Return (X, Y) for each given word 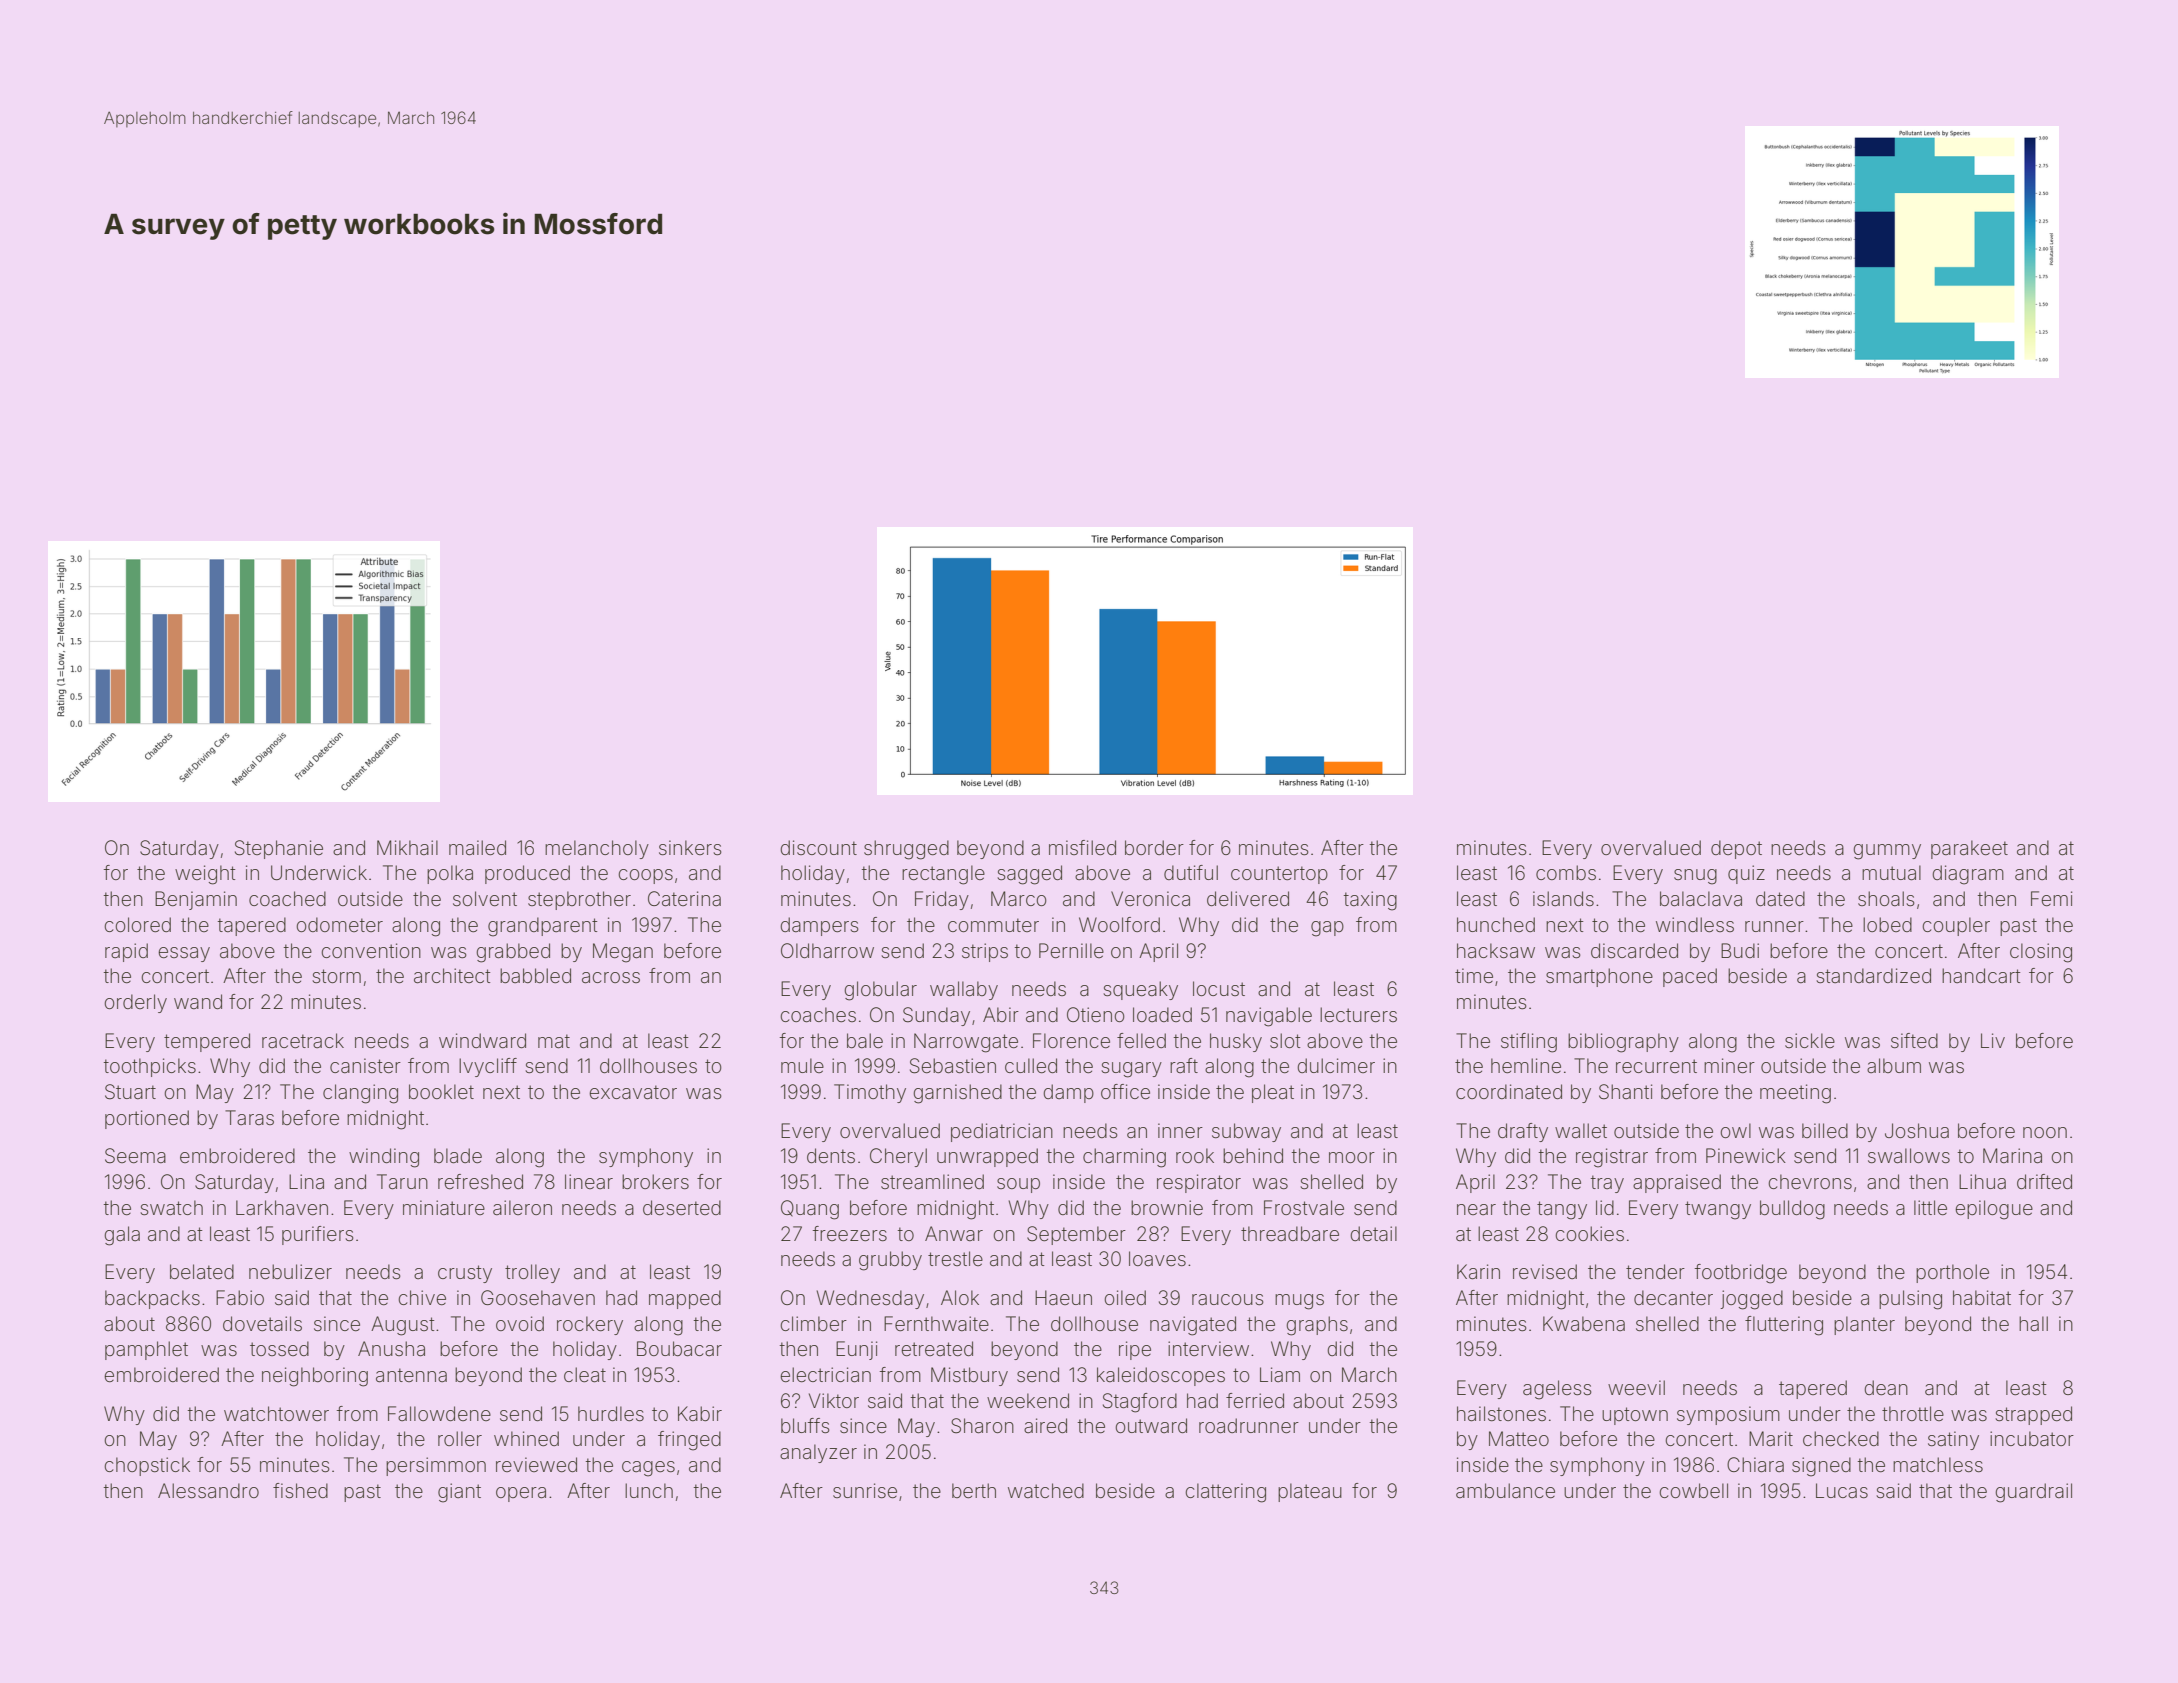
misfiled (1082, 847)
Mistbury (969, 1376)
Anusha (391, 1349)
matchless (1938, 1464)
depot (1736, 849)
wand (198, 1001)
